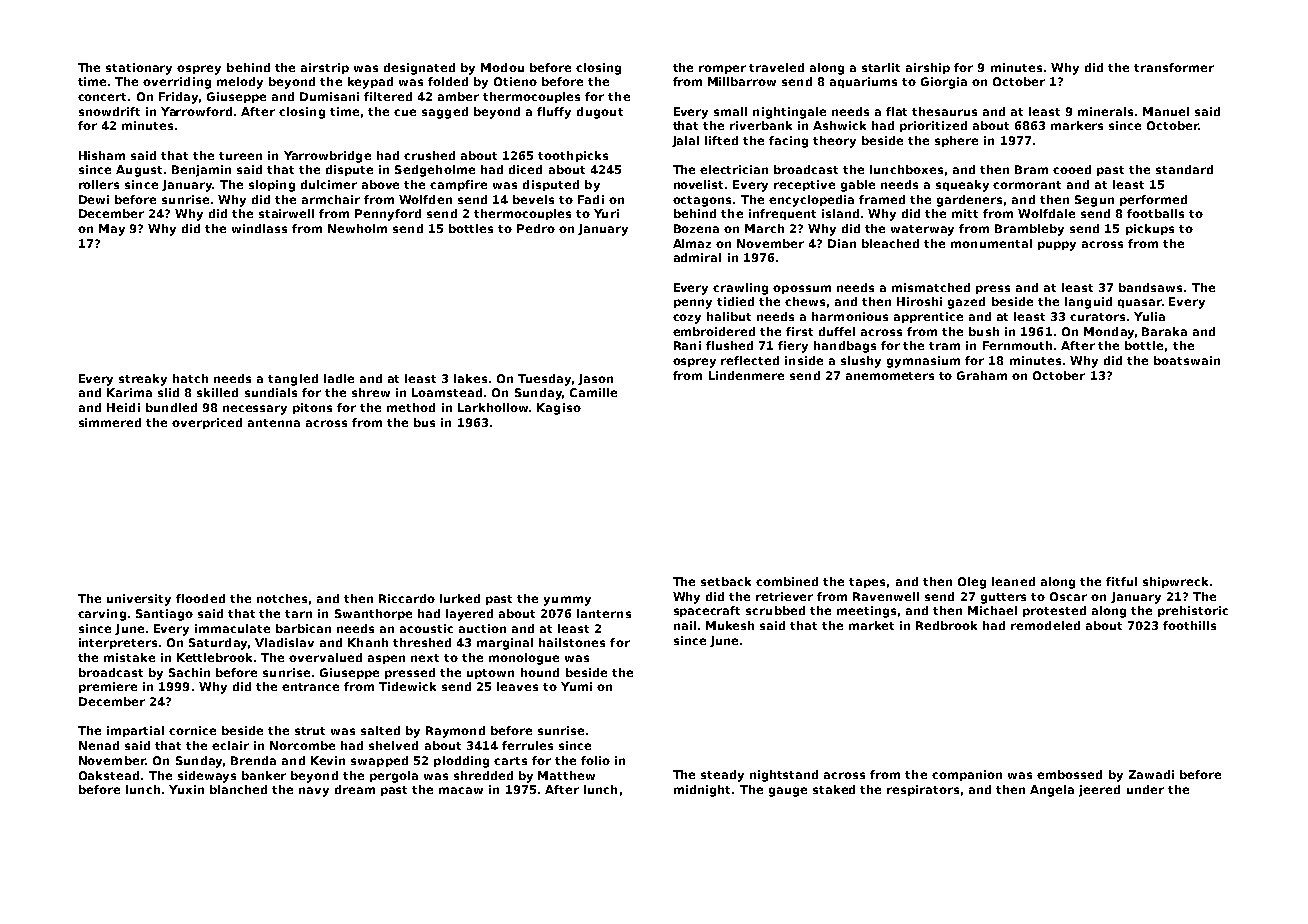  What do you see at coordinates (293, 380) in the image?
I see `tangled` at bounding box center [293, 380].
